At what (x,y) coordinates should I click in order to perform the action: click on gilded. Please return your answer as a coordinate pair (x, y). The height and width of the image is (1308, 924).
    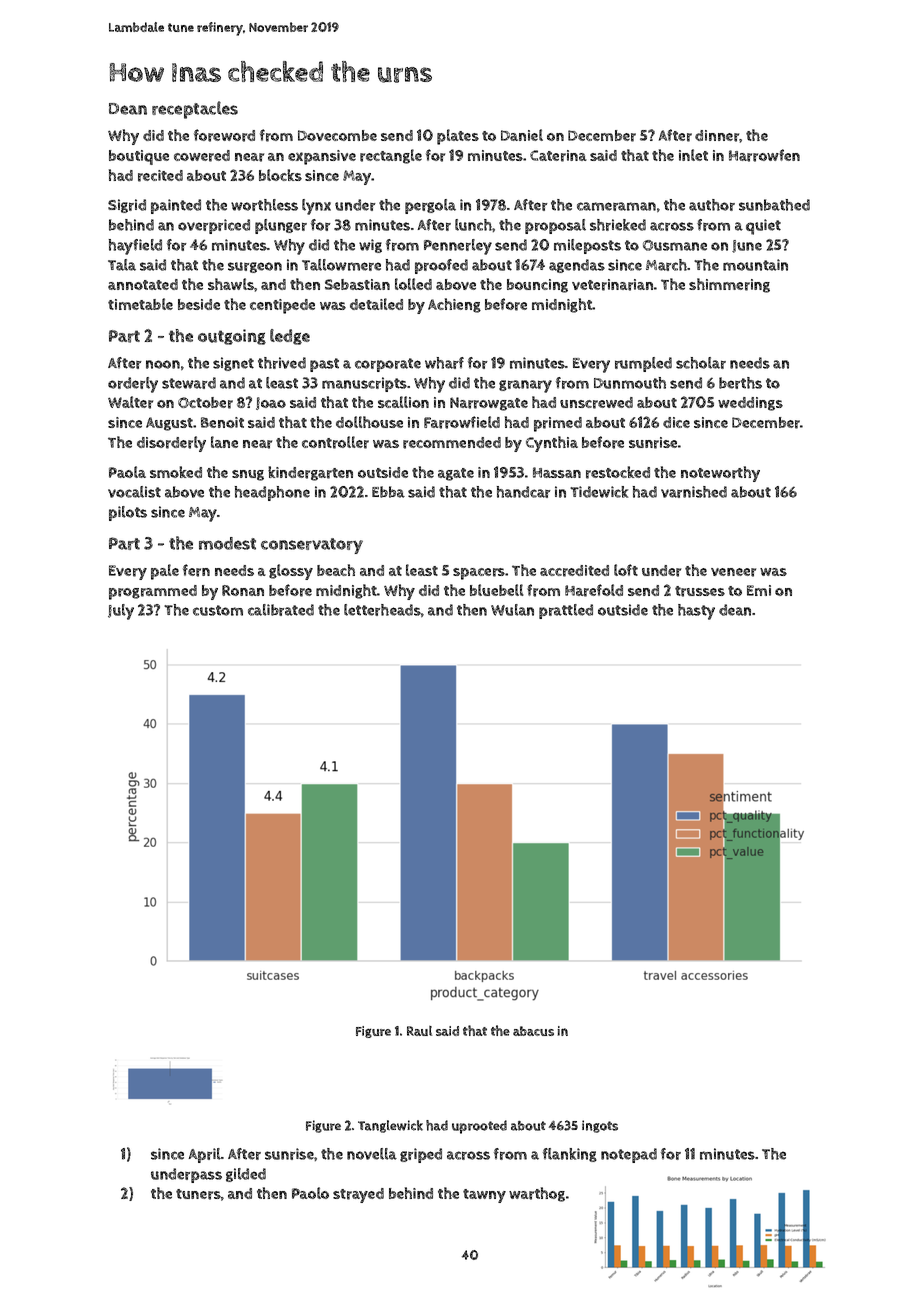
    Looking at the image, I should click on (246, 1175).
